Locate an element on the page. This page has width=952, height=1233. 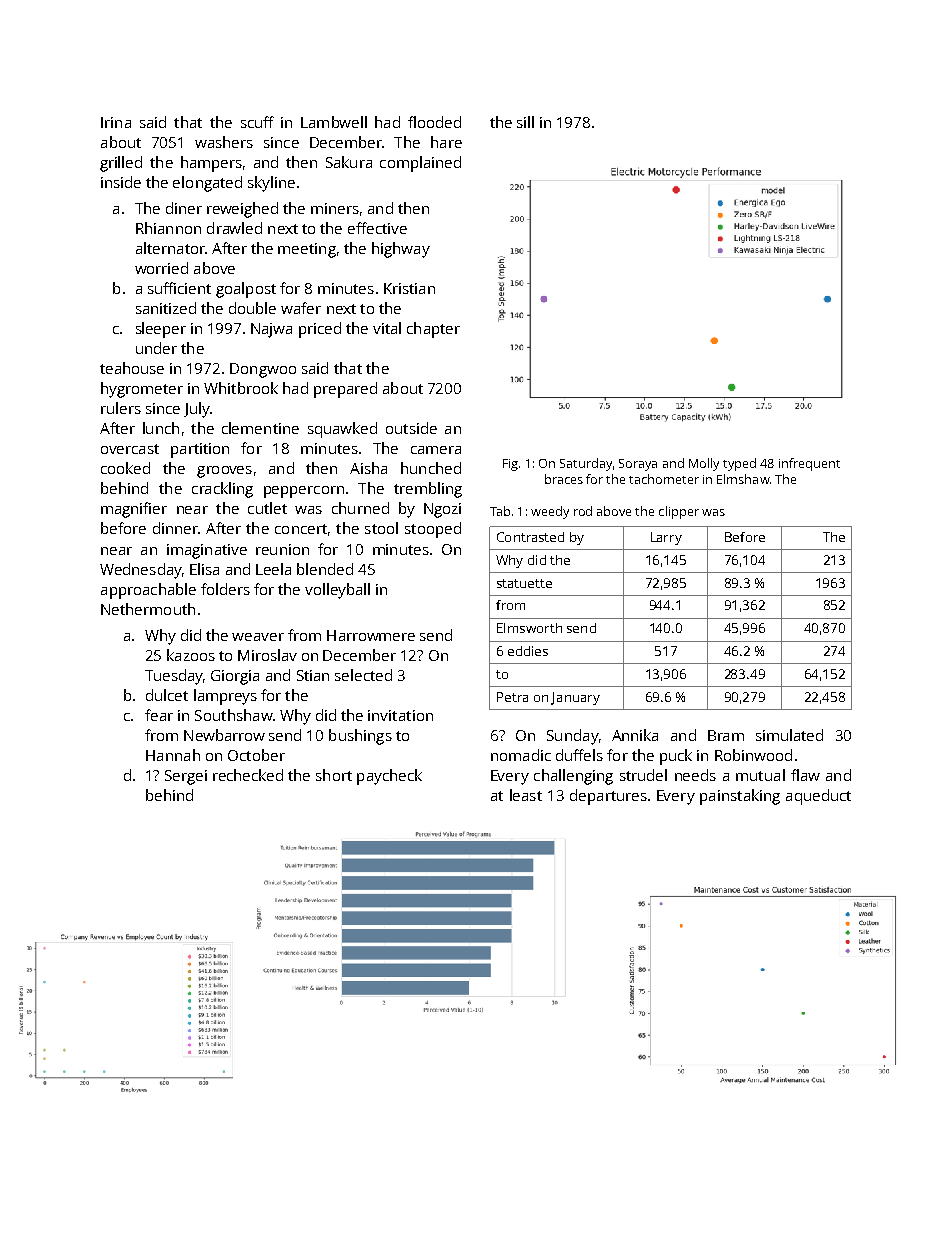
outside is located at coordinates (411, 428).
